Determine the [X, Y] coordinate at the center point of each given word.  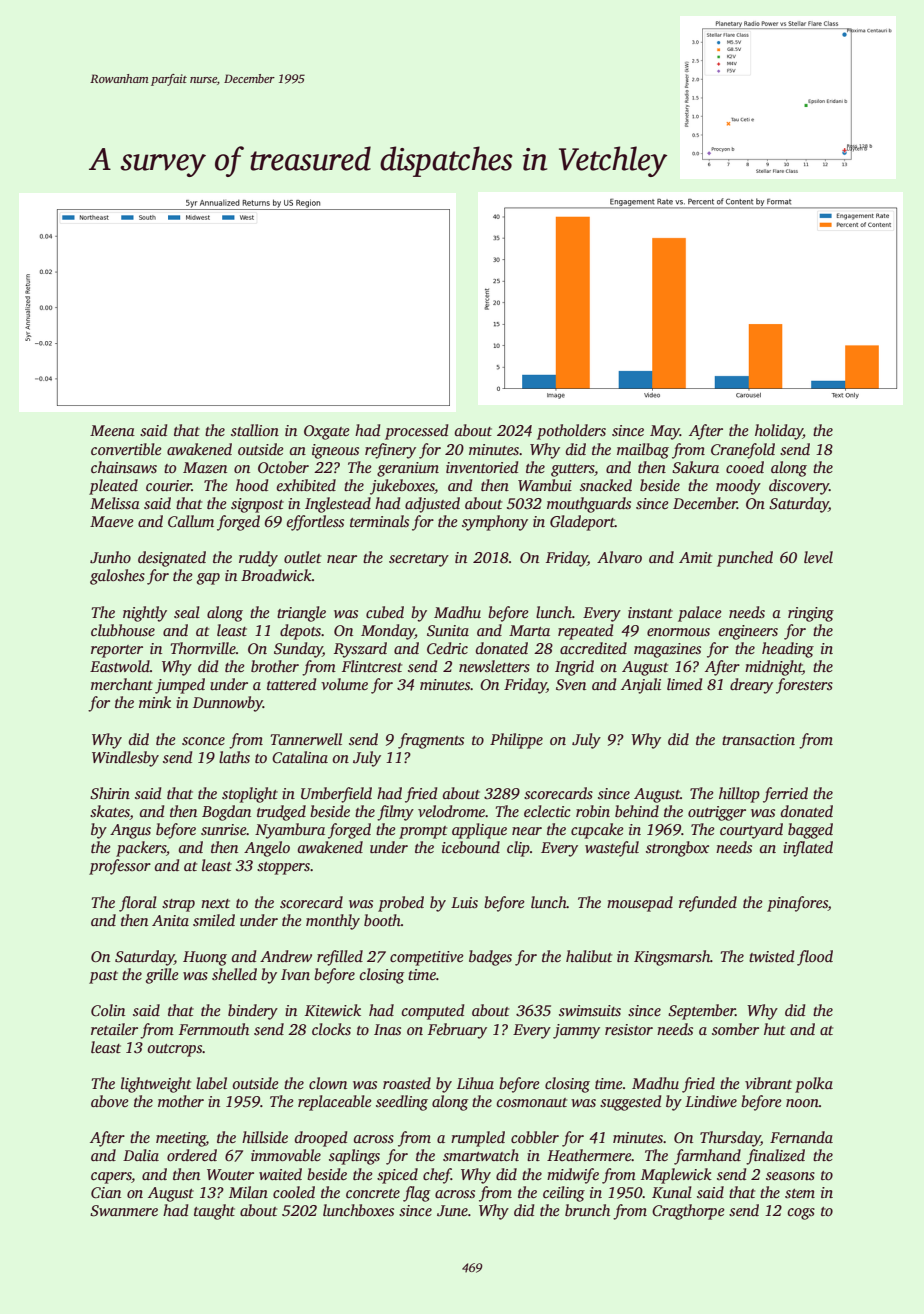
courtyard [751, 831]
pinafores [797, 904]
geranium [408, 469]
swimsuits [590, 1011]
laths [234, 757]
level [818, 557]
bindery [253, 1012]
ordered [192, 1155]
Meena [112, 430]
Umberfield [336, 795]
